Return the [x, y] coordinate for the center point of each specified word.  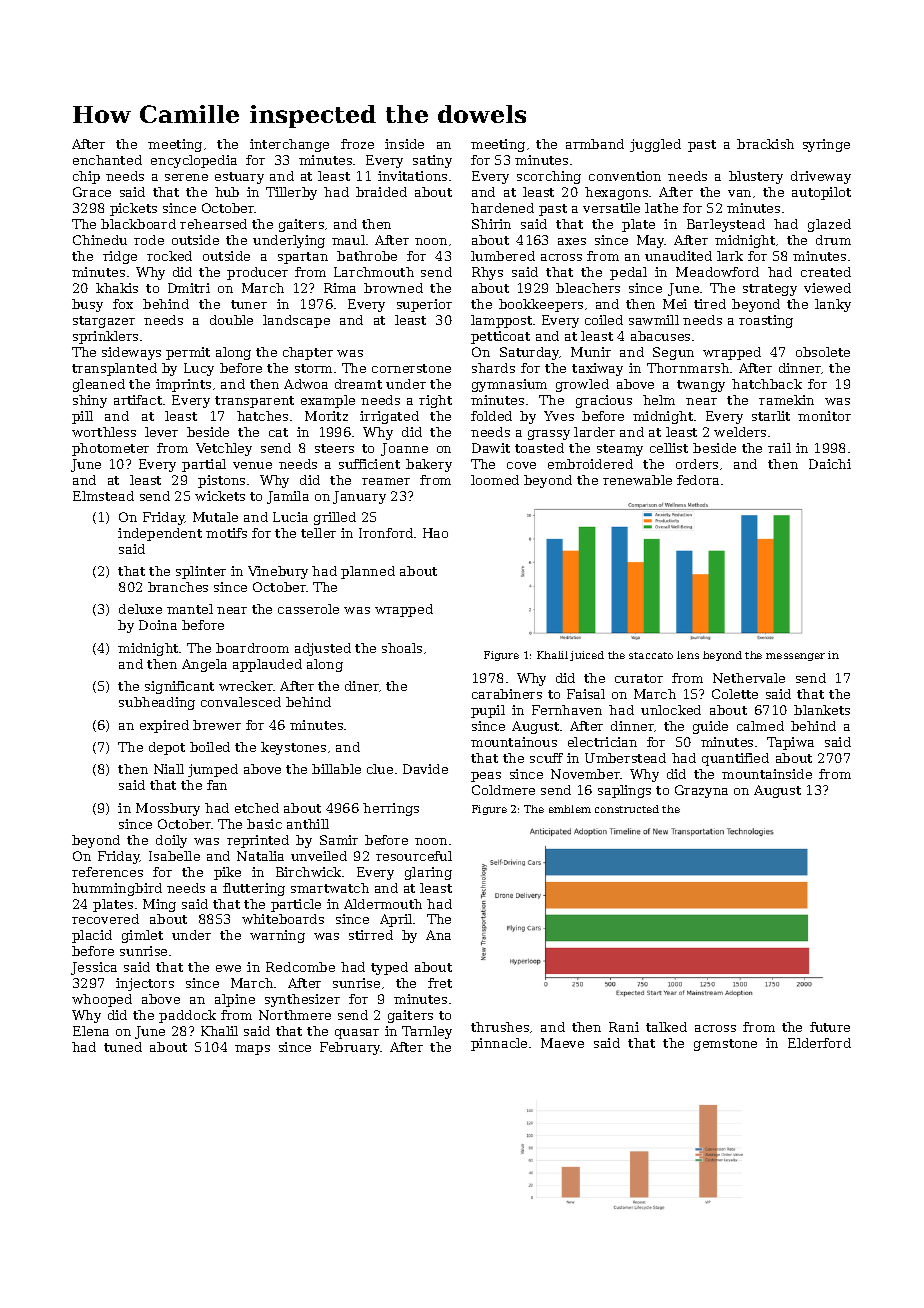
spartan [303, 258]
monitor [824, 416]
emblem [570, 809]
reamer [386, 481]
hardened [502, 208]
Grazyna [701, 791]
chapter [308, 353]
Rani [624, 1027]
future [830, 1027]
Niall [169, 769]
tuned [123, 1047]
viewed [827, 288]
